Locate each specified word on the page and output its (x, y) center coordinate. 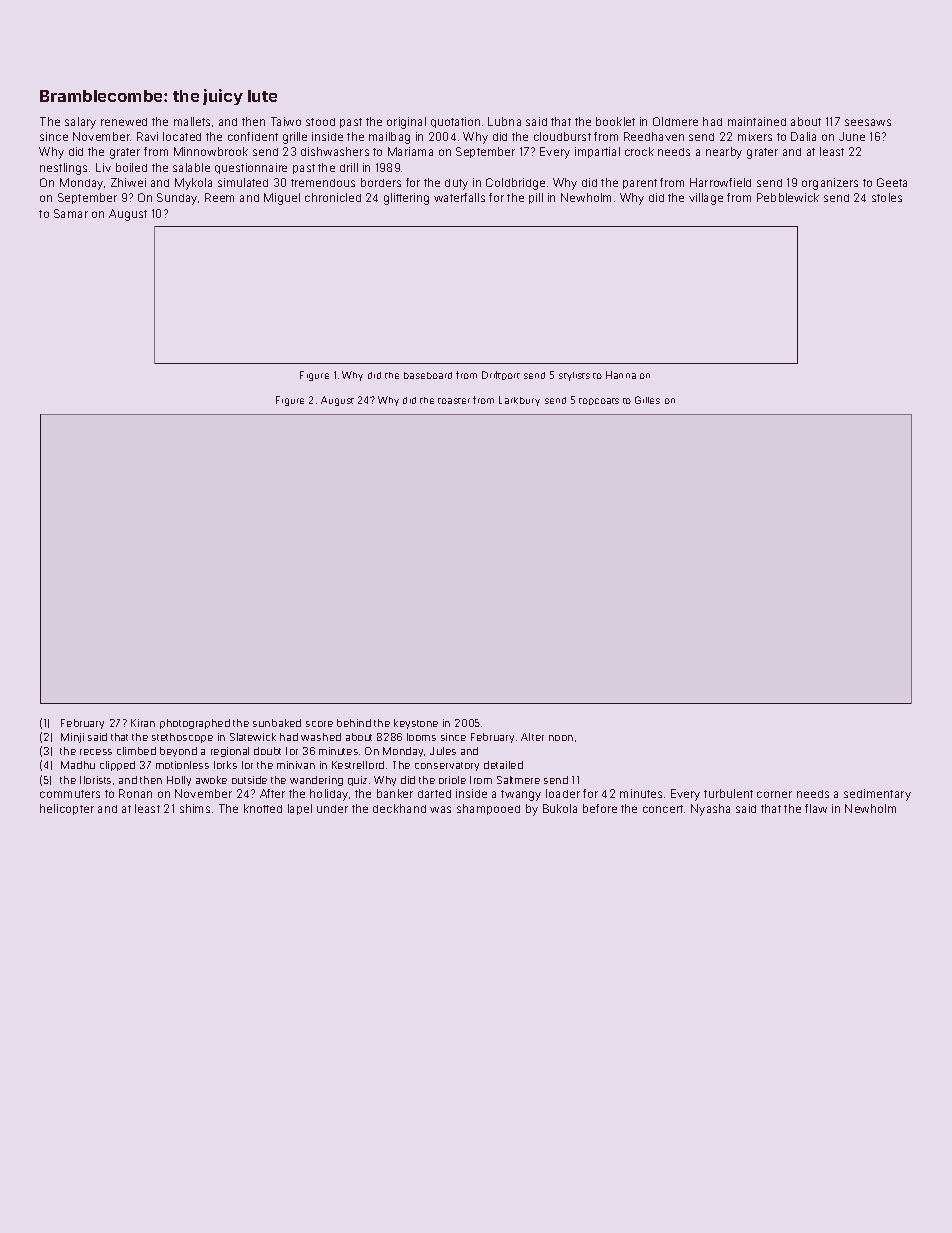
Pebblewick (788, 197)
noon (561, 738)
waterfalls (459, 197)
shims (195, 808)
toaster (454, 401)
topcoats (599, 401)
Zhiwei (128, 182)
